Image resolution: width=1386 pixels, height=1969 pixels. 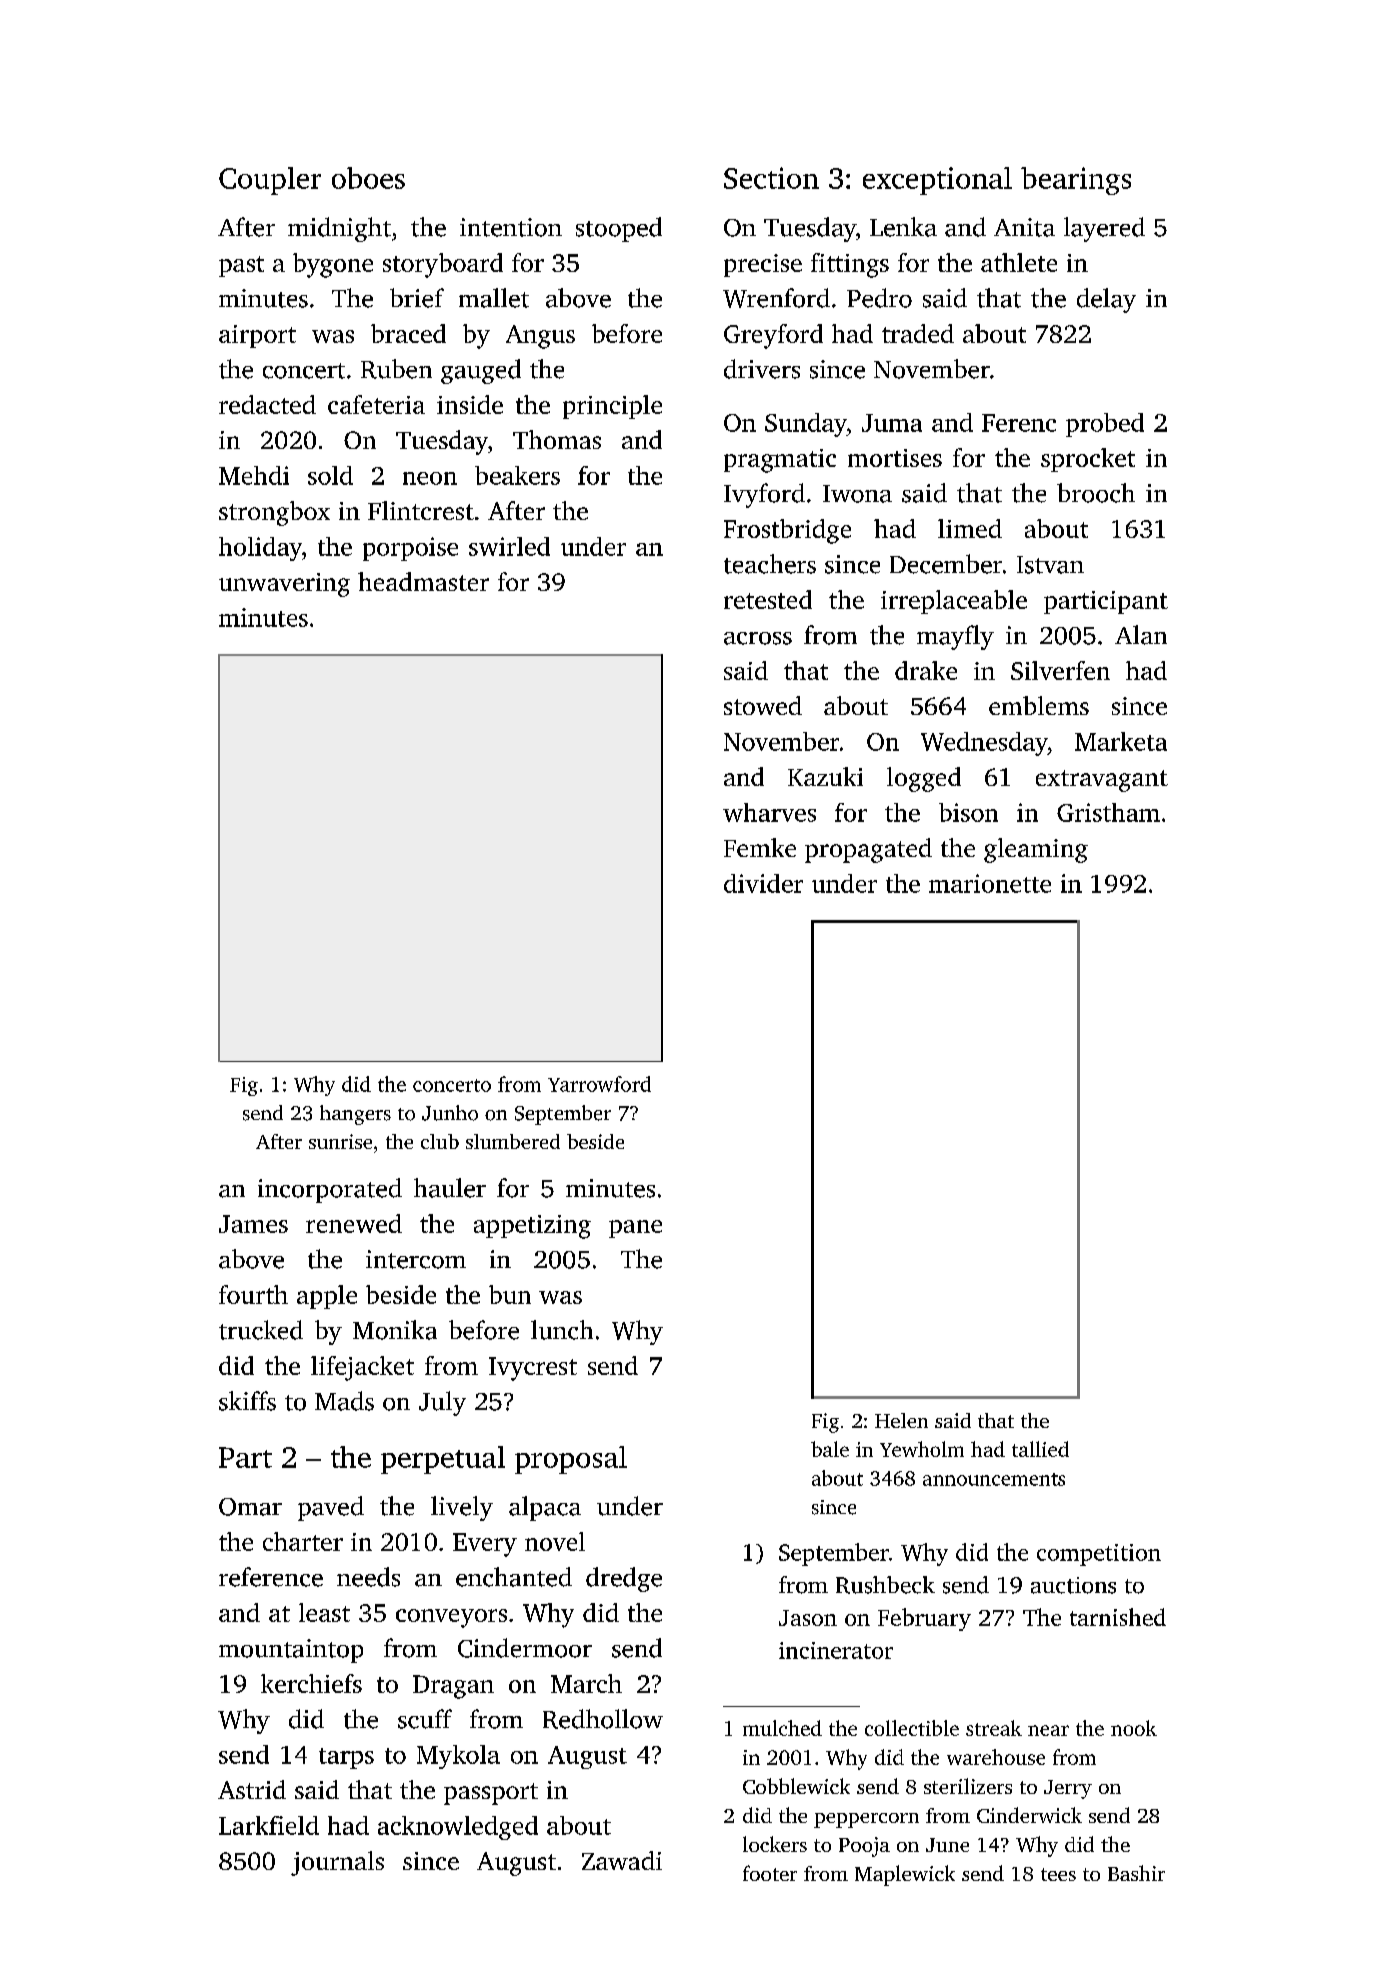 I want to click on announcements, so click(x=994, y=1479).
